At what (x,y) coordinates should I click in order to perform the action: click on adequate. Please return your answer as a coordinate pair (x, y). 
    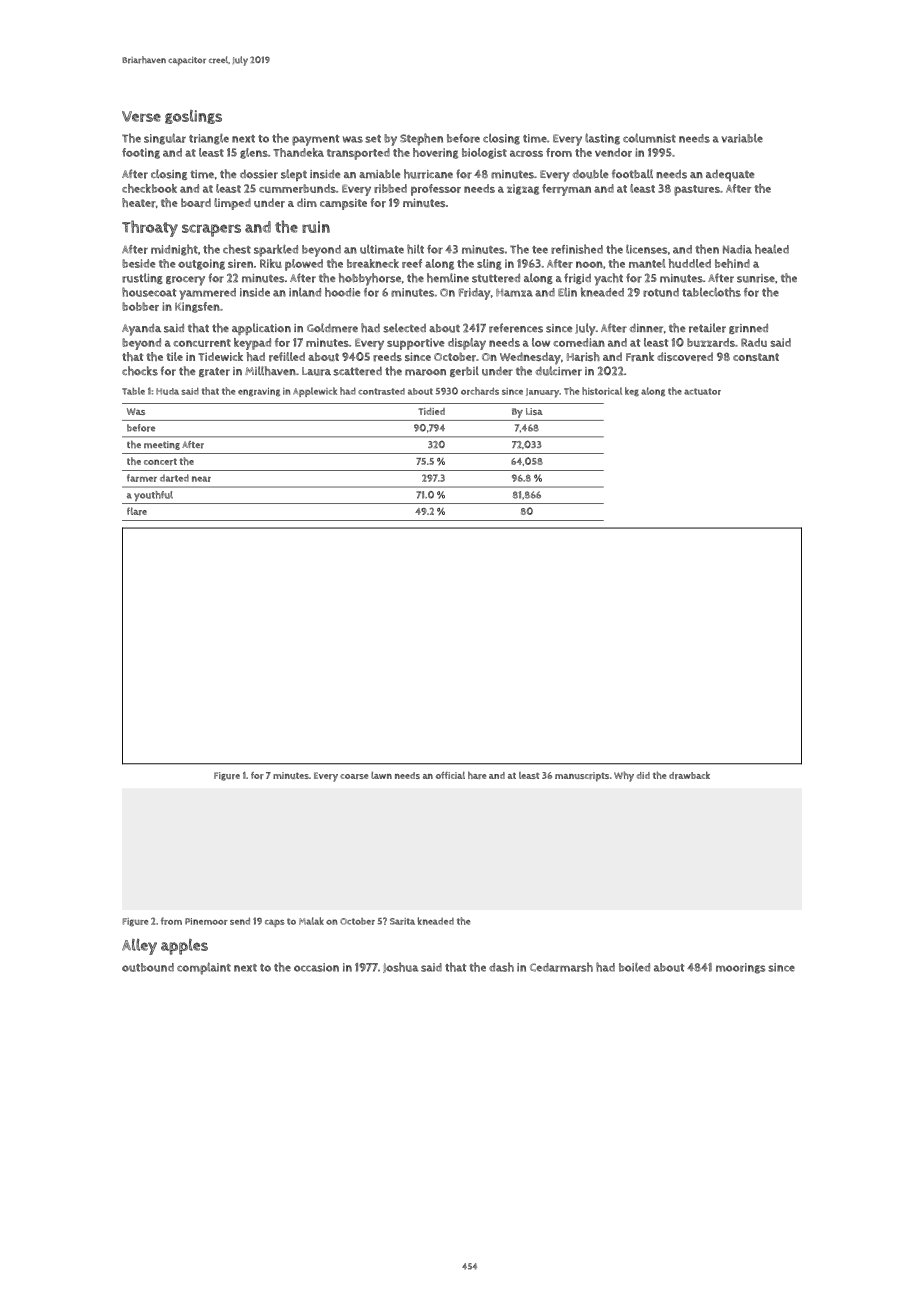
    Looking at the image, I should click on (730, 176).
